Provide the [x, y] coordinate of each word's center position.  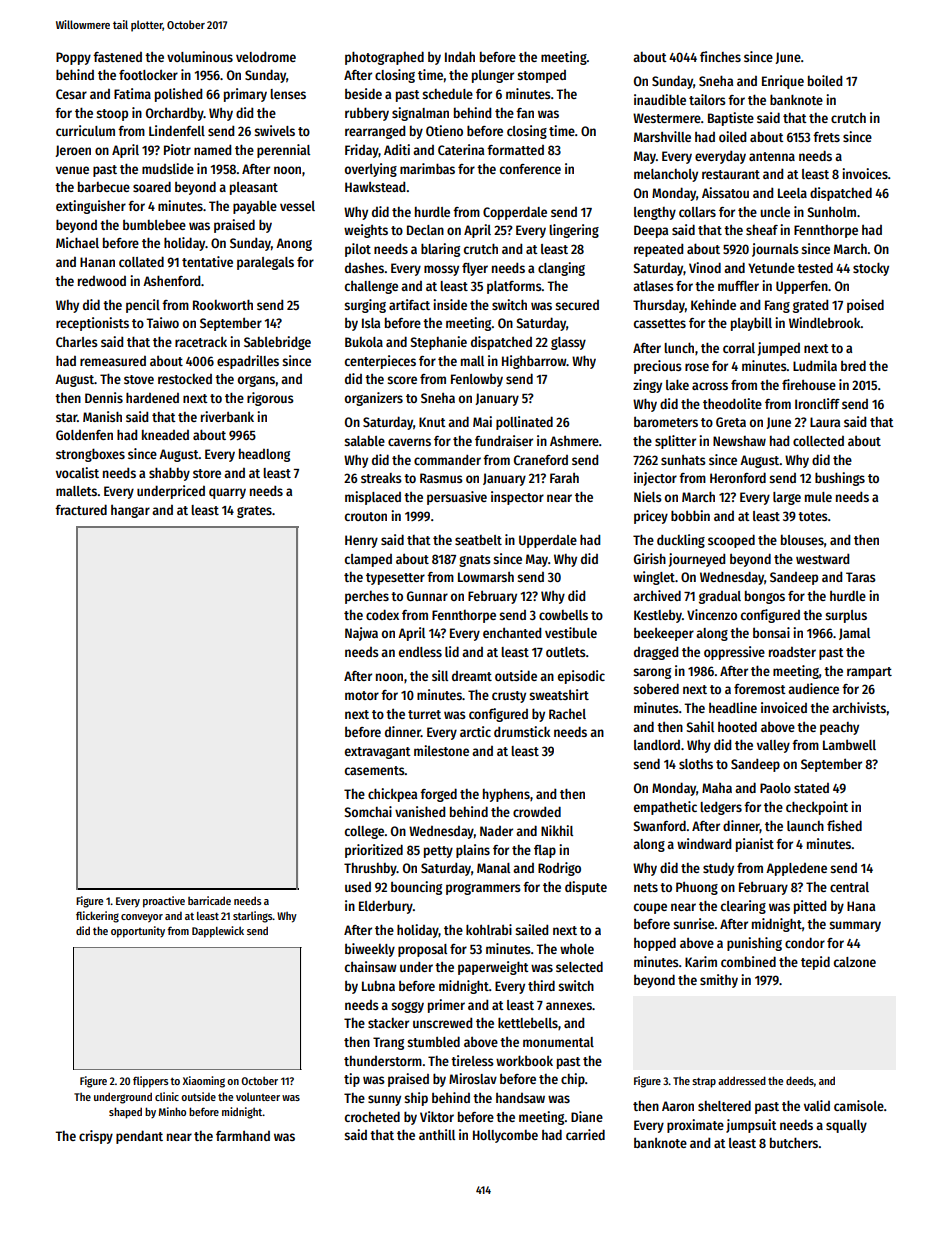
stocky [871, 269]
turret [424, 714]
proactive [164, 902]
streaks [381, 478]
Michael [77, 242]
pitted [810, 907]
